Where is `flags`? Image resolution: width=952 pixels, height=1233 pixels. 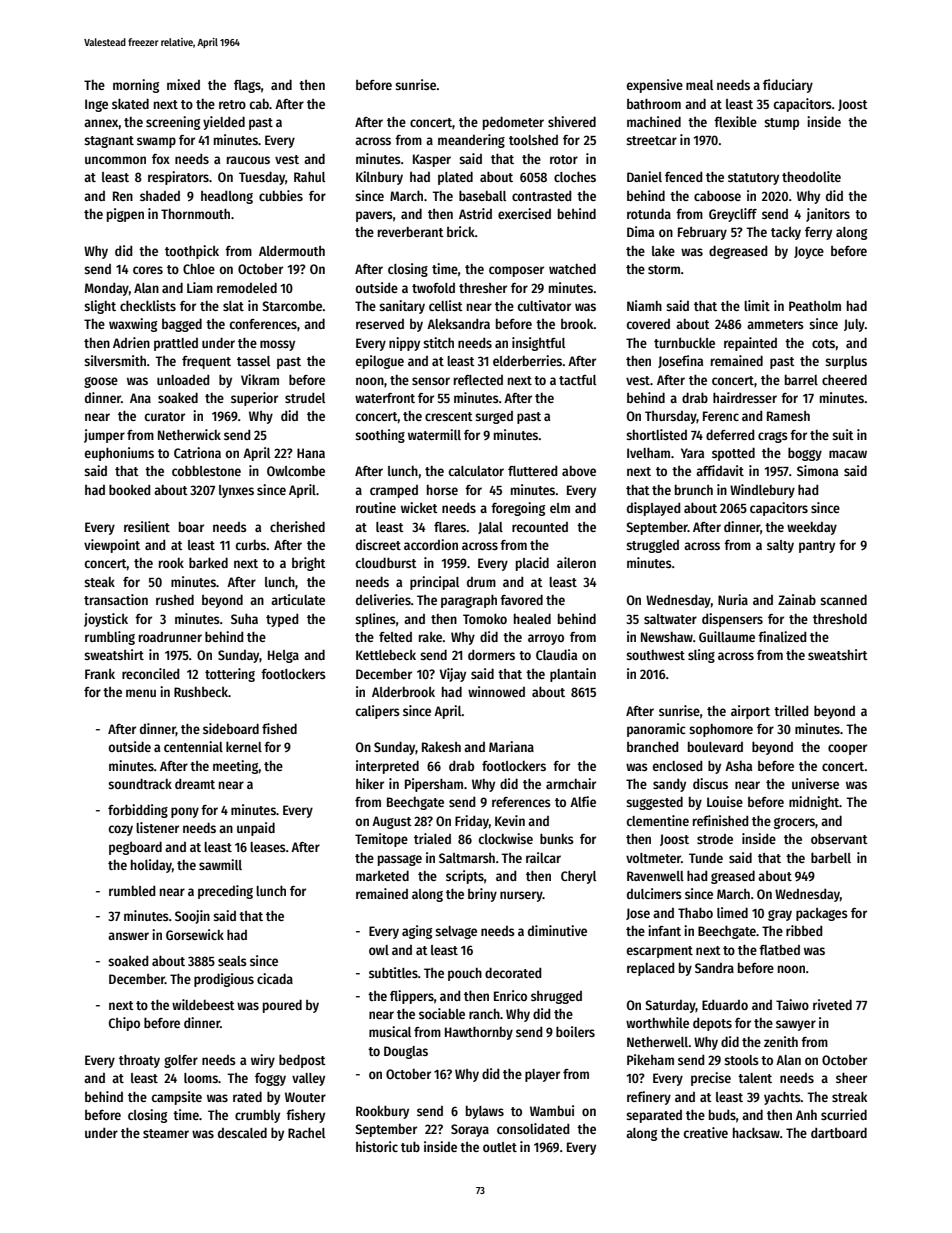 flags is located at coordinates (247, 86).
